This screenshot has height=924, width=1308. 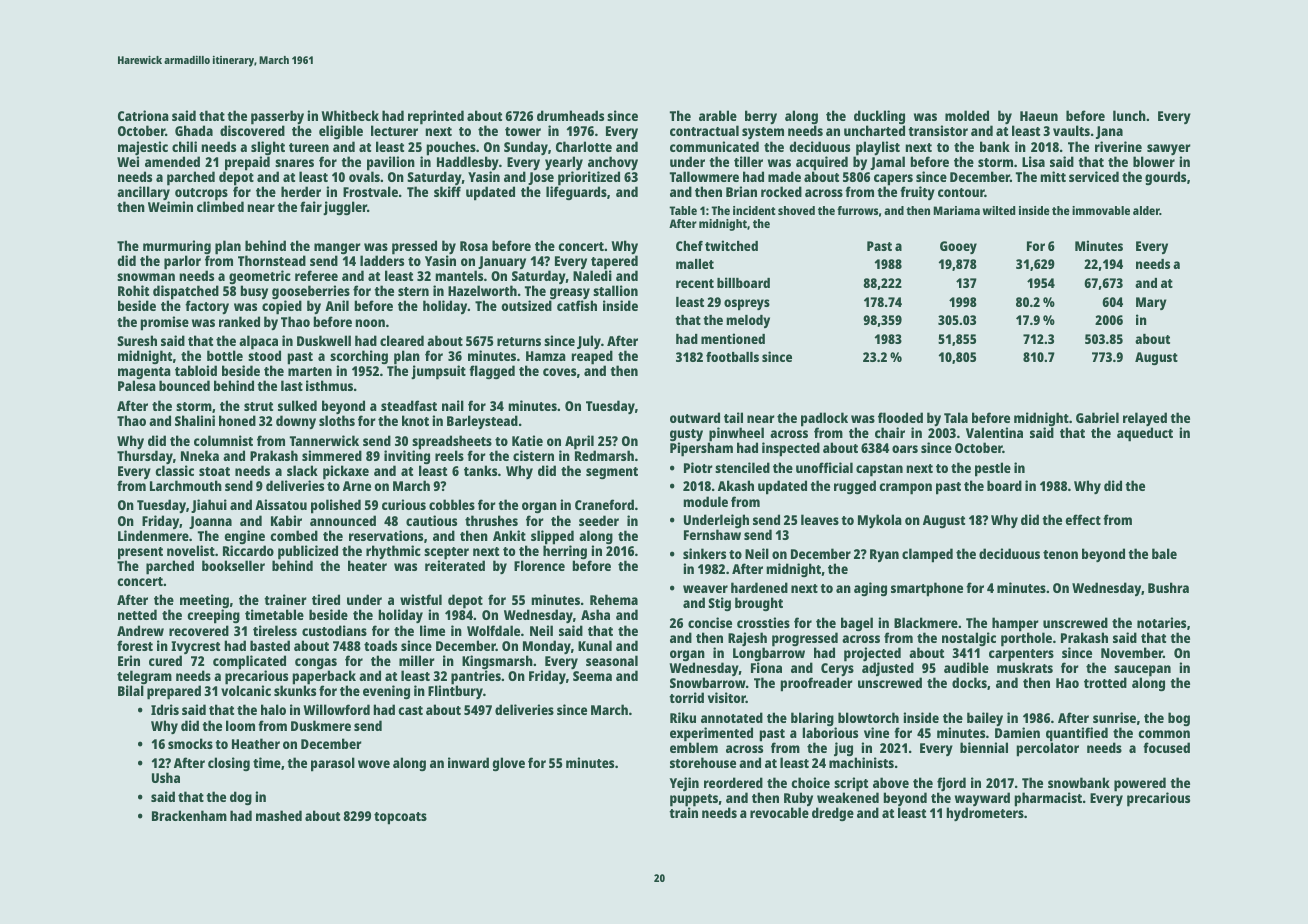 What do you see at coordinates (905, 449) in the screenshot?
I see `oars` at bounding box center [905, 449].
